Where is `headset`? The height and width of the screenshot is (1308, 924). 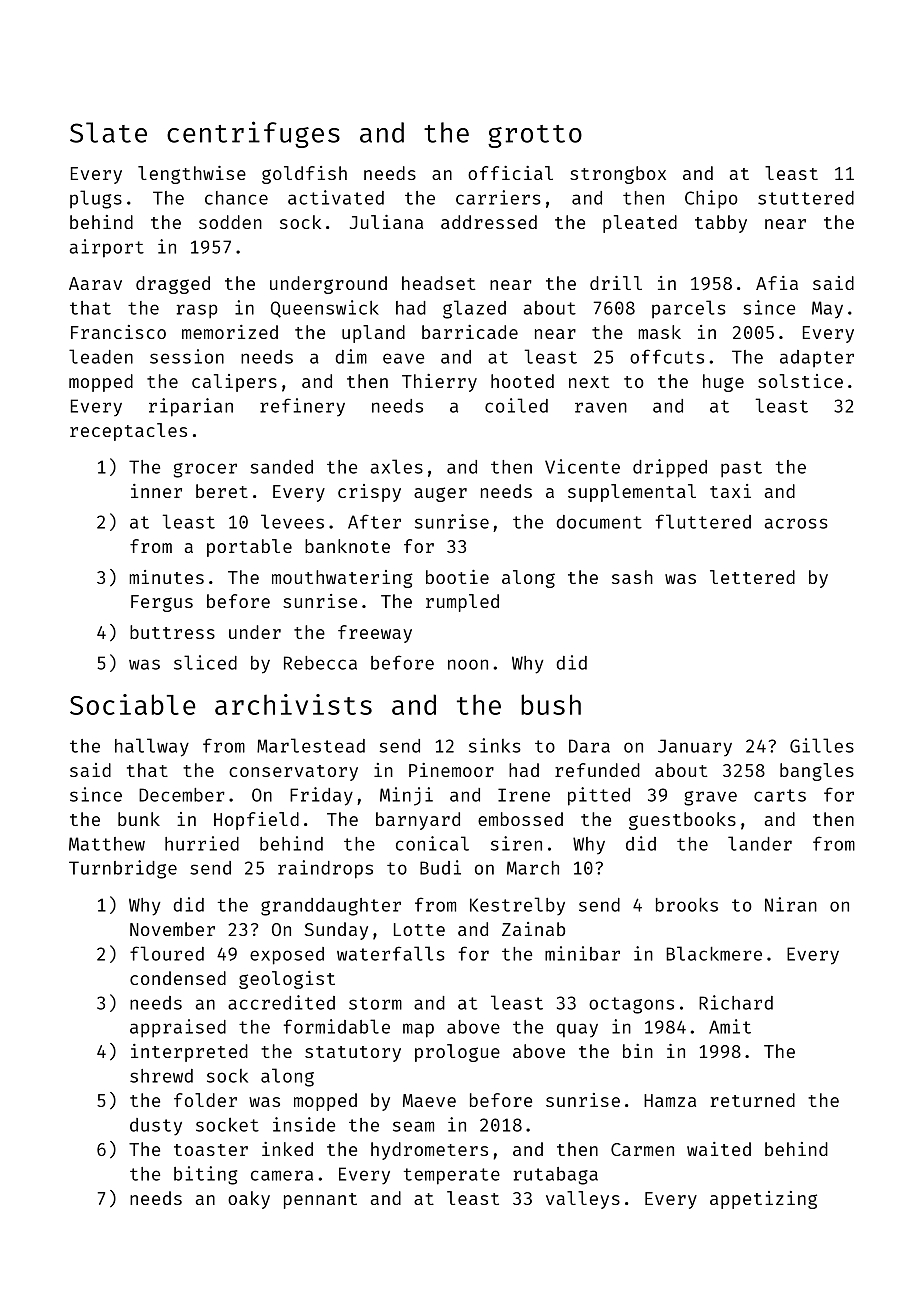 headset is located at coordinates (438, 283).
